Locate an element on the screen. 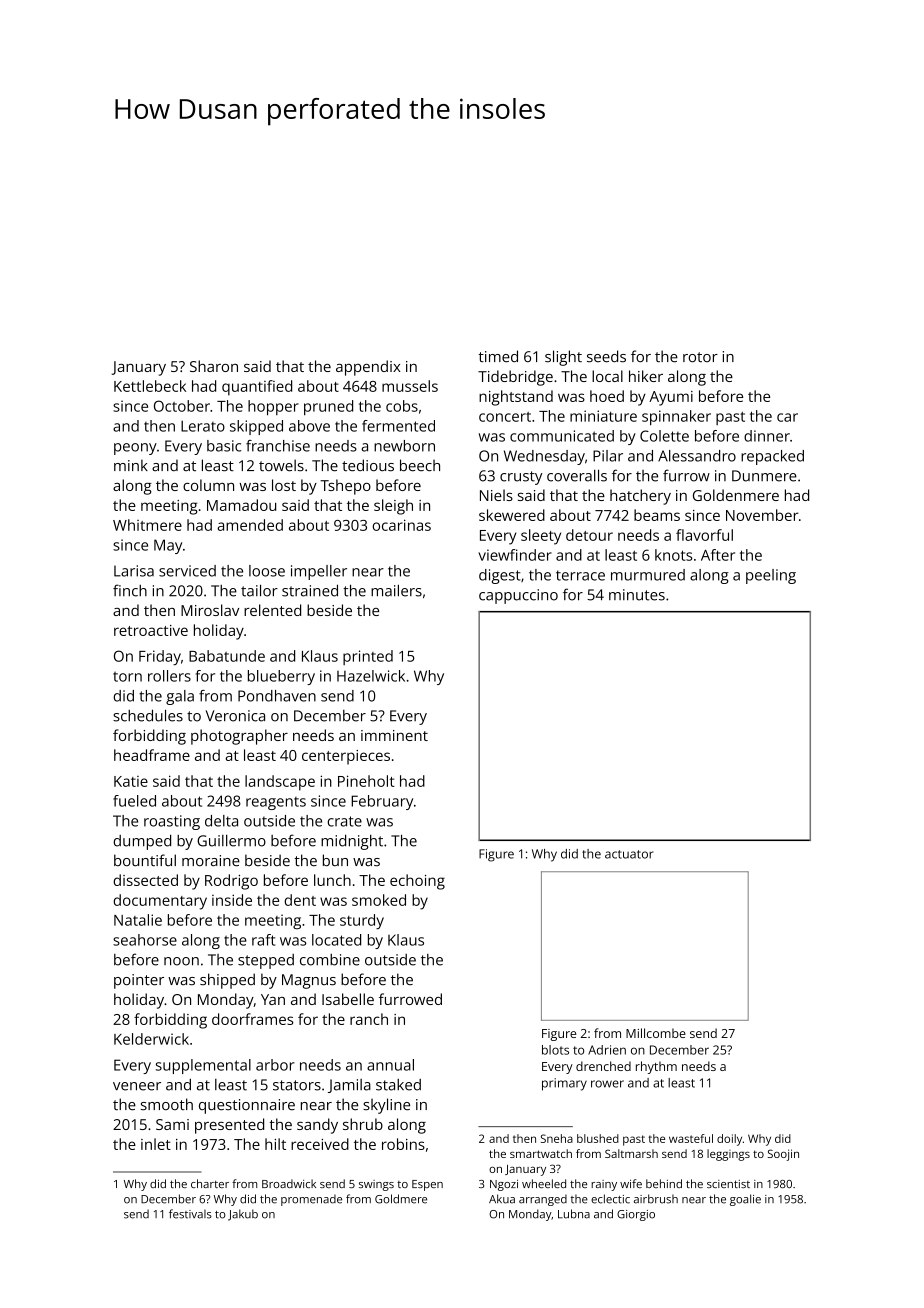  spinnaker is located at coordinates (676, 417).
